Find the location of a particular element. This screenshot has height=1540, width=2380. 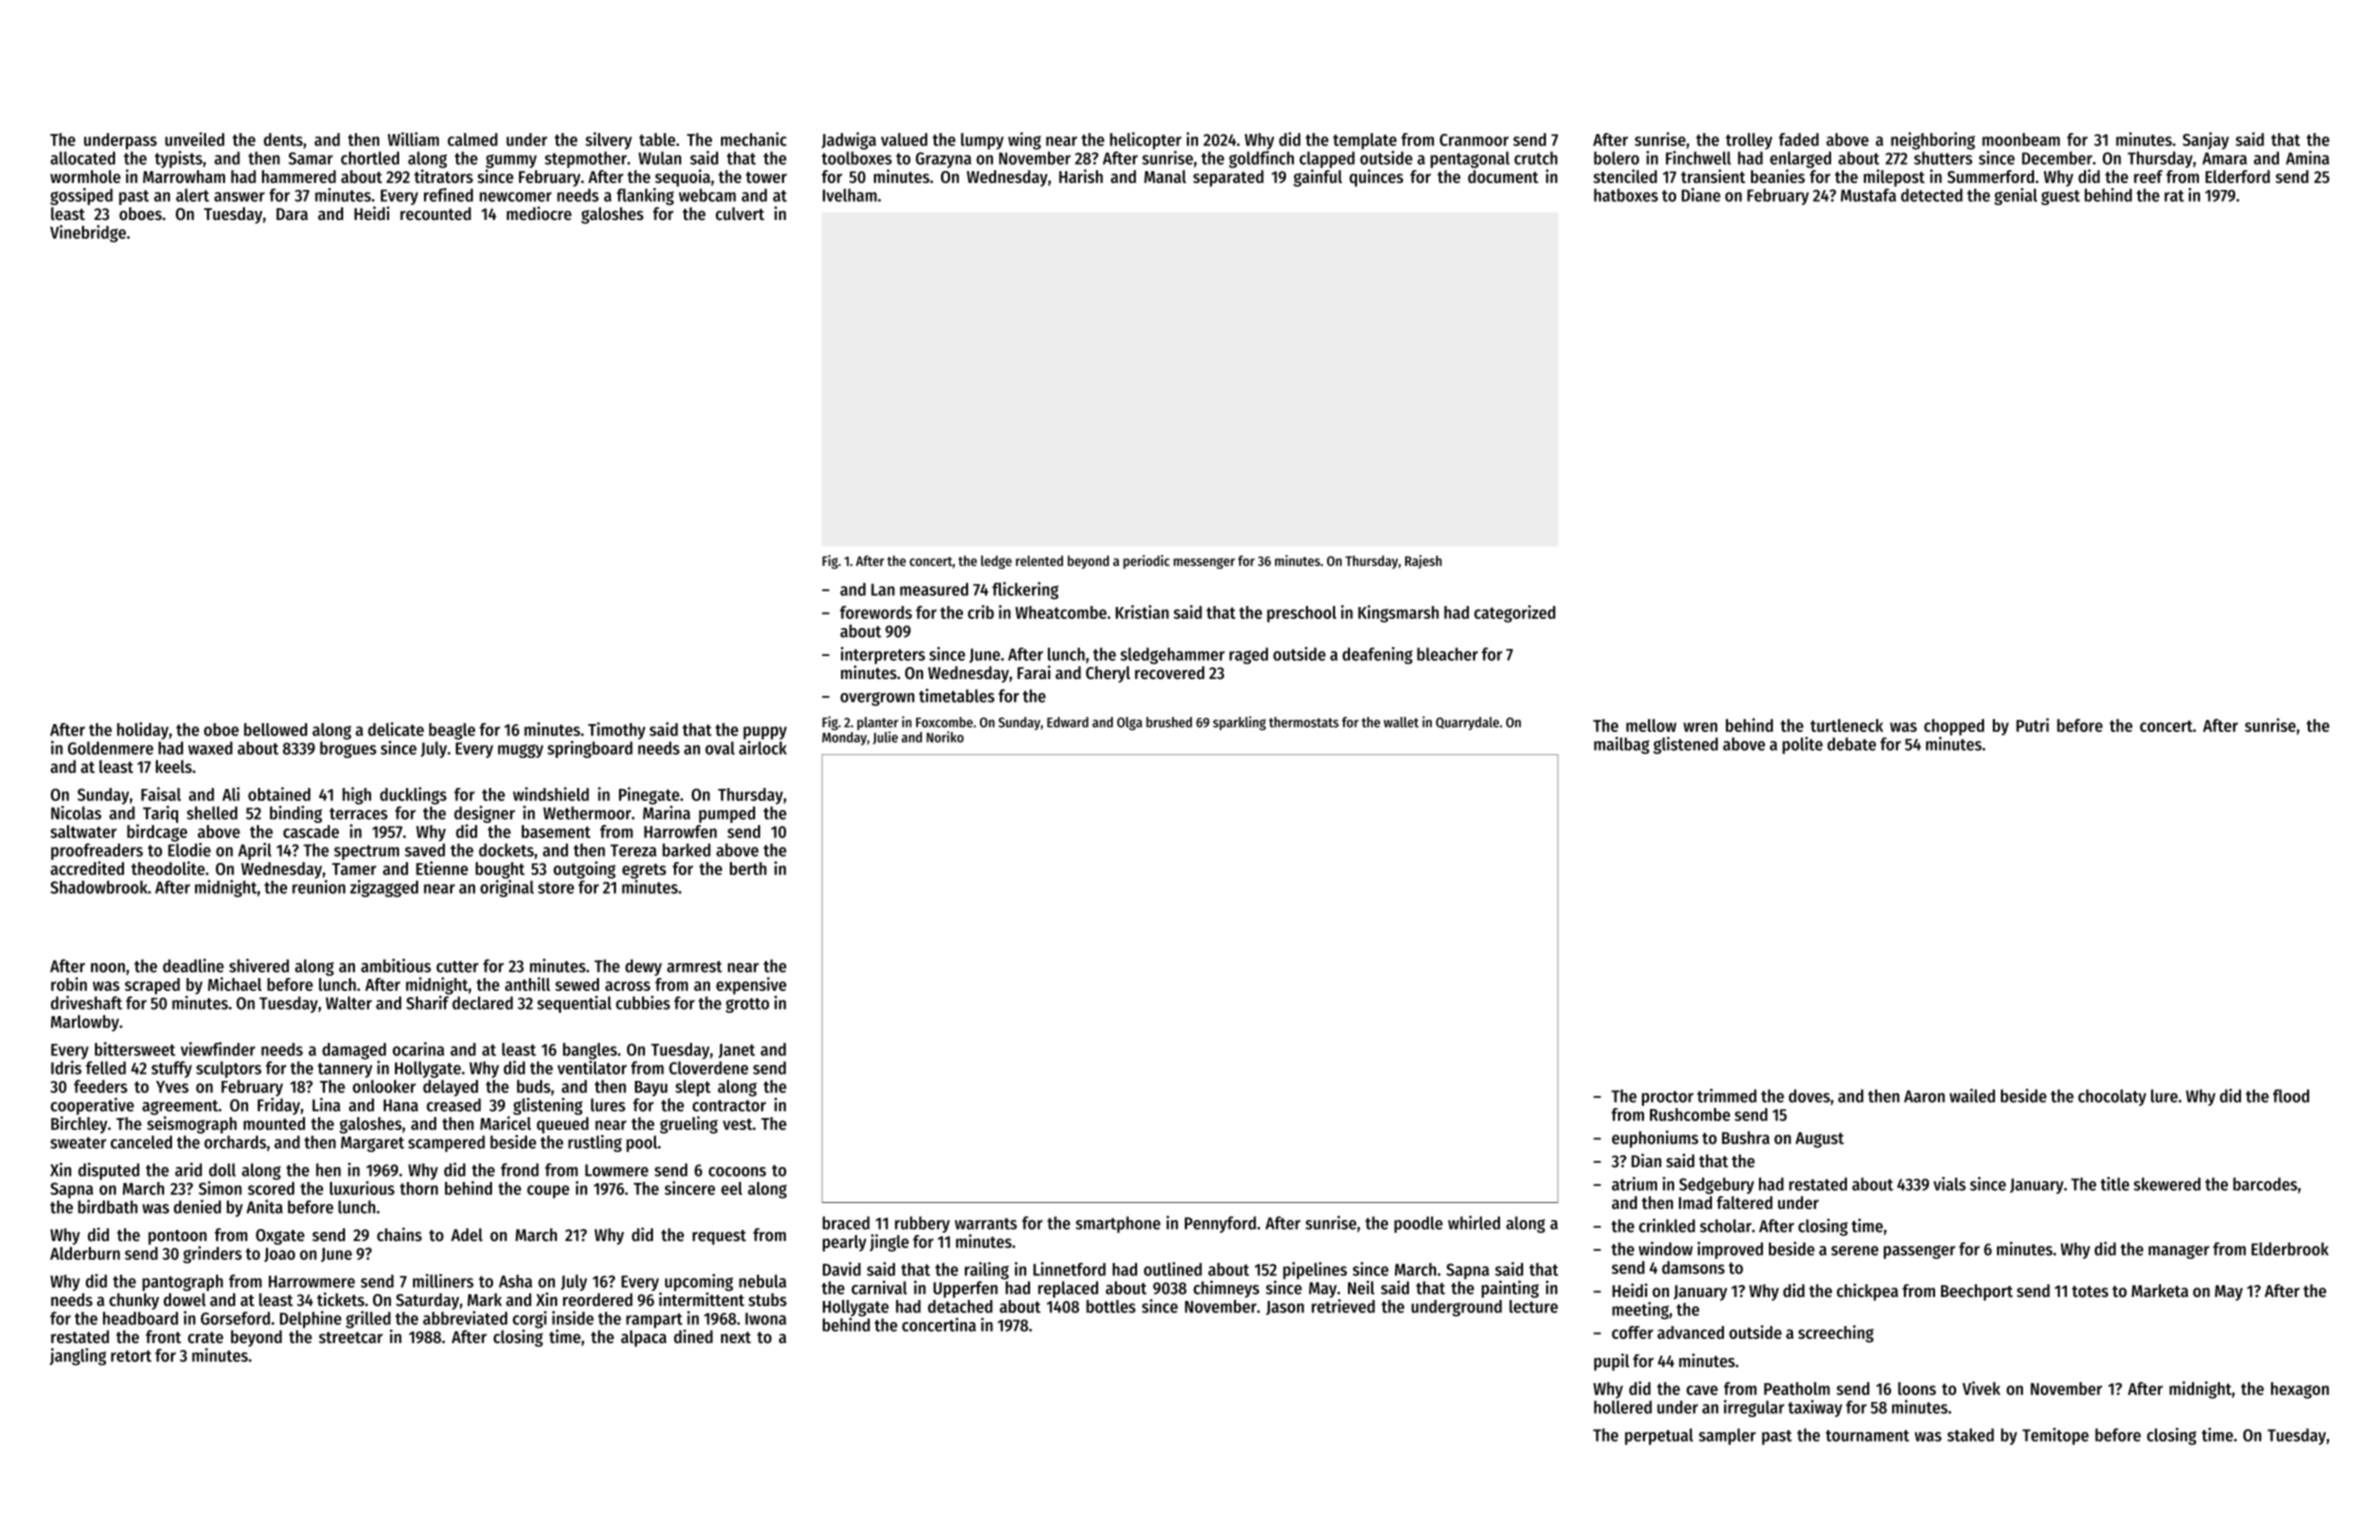

neighboring is located at coordinates (1933, 141).
